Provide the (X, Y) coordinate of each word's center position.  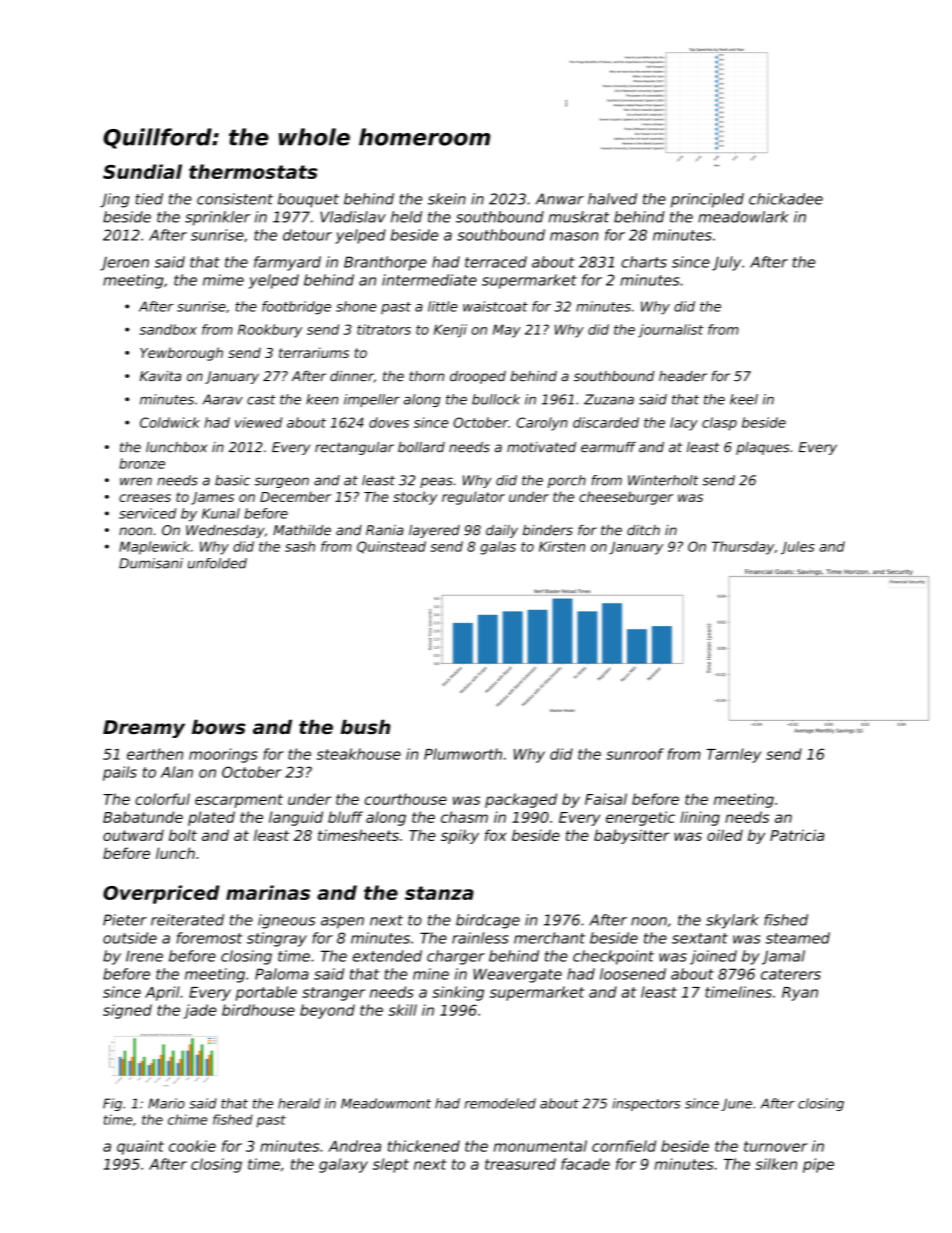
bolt (183, 835)
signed (127, 1011)
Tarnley (733, 755)
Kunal (221, 513)
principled (707, 200)
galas (498, 548)
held (406, 217)
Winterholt (663, 480)
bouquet (308, 200)
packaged (521, 800)
